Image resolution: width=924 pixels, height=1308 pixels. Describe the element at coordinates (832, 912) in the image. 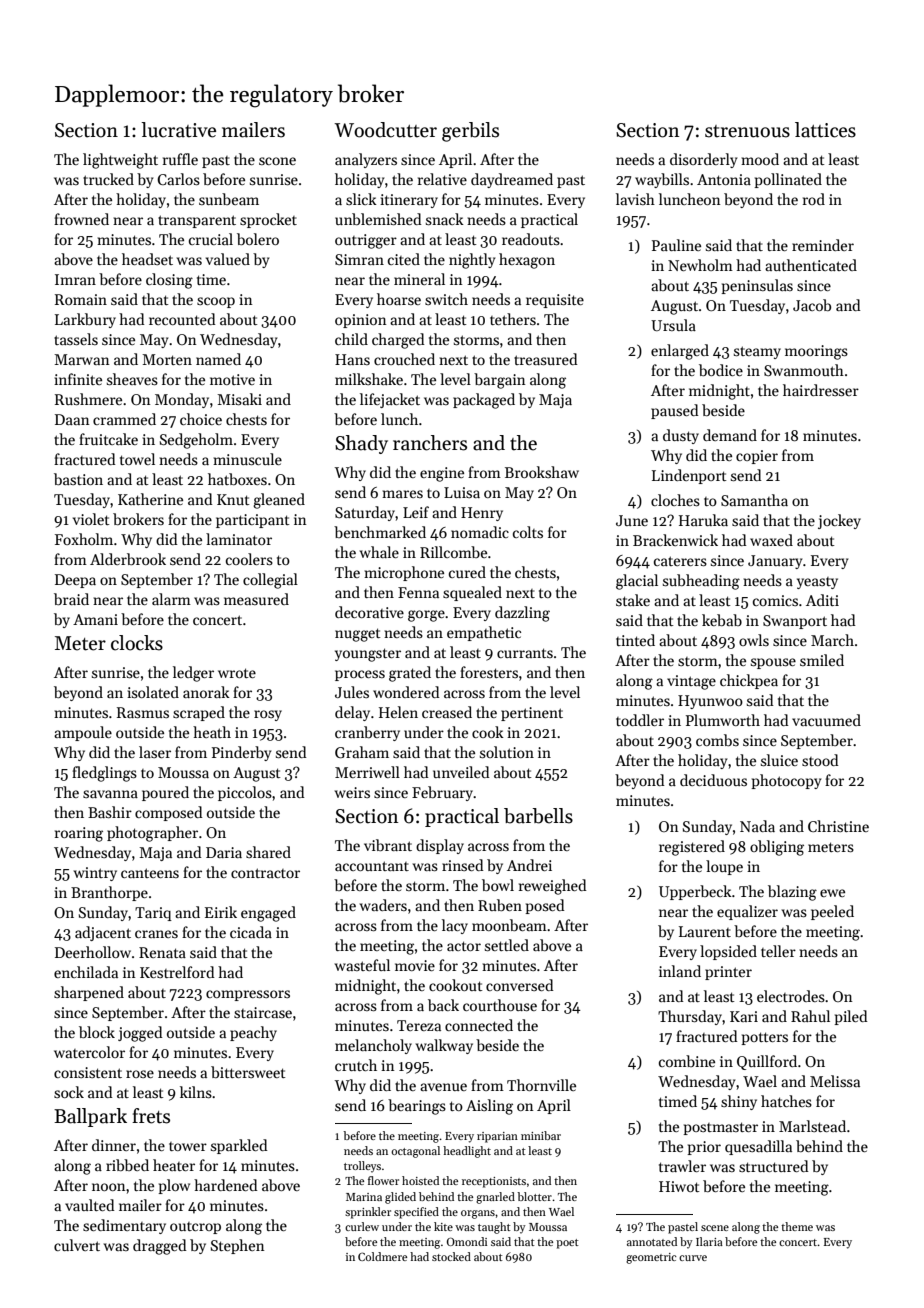

I see `peeled` at that location.
